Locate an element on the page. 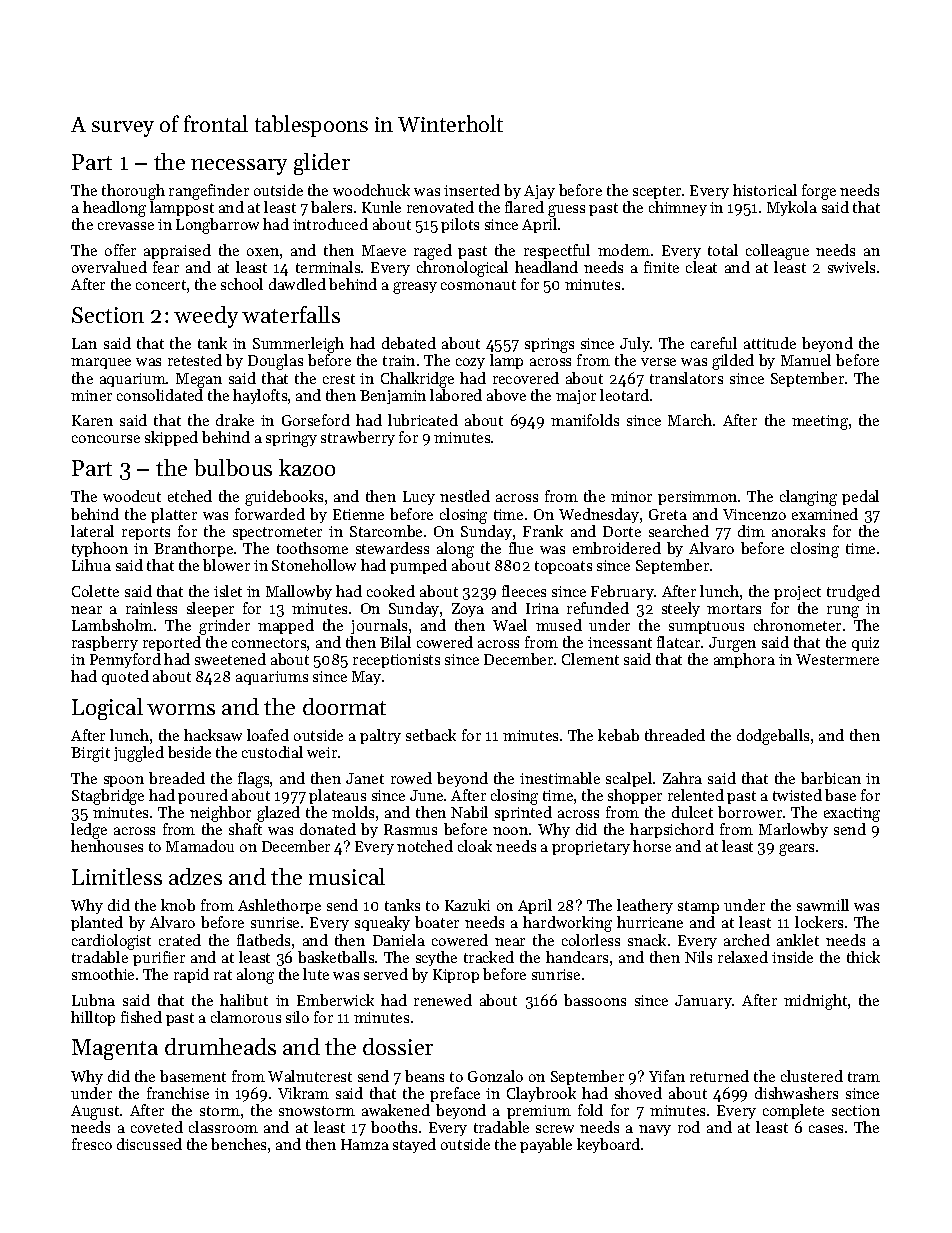  colleague is located at coordinates (777, 252).
